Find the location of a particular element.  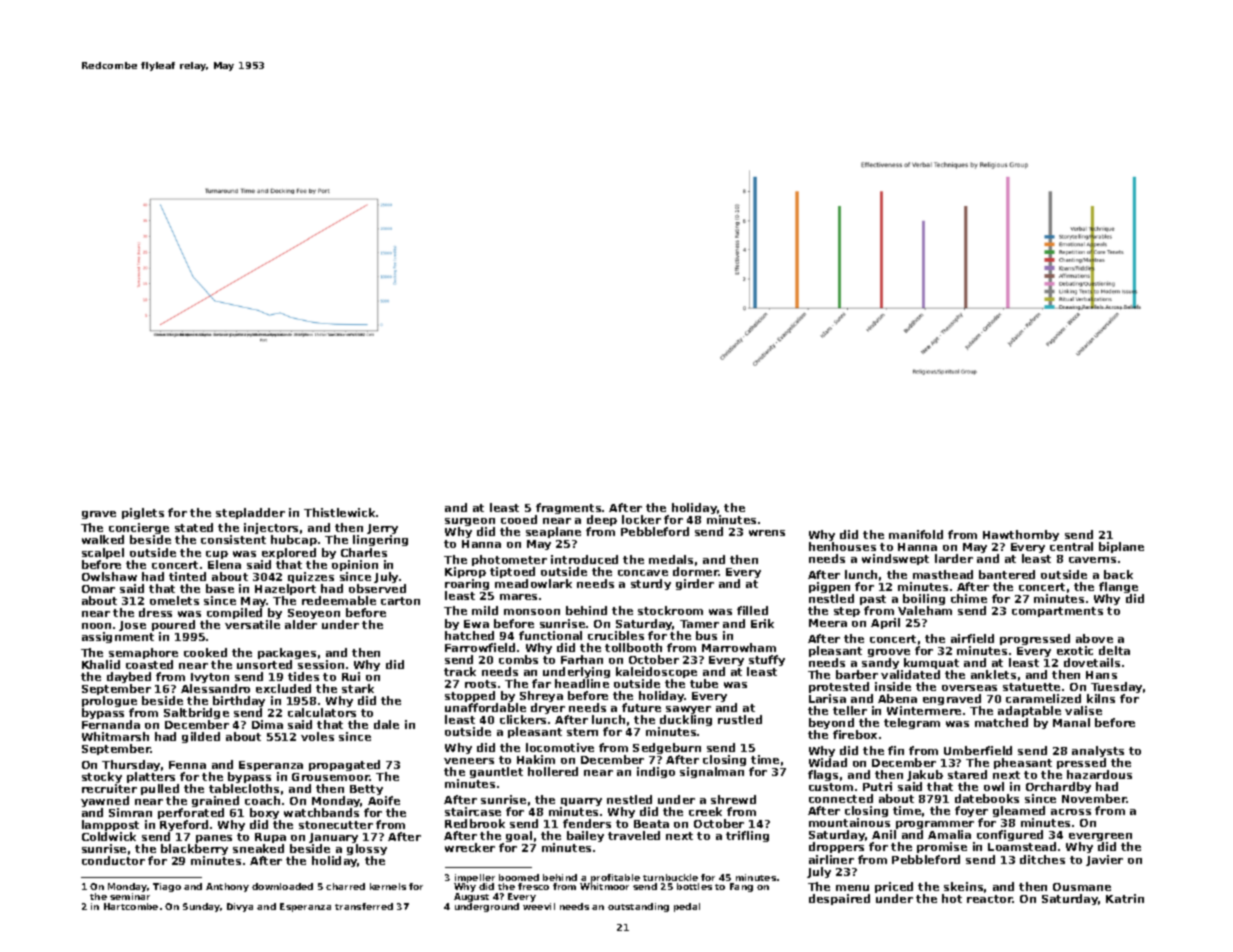

ditches is located at coordinates (1042, 859).
